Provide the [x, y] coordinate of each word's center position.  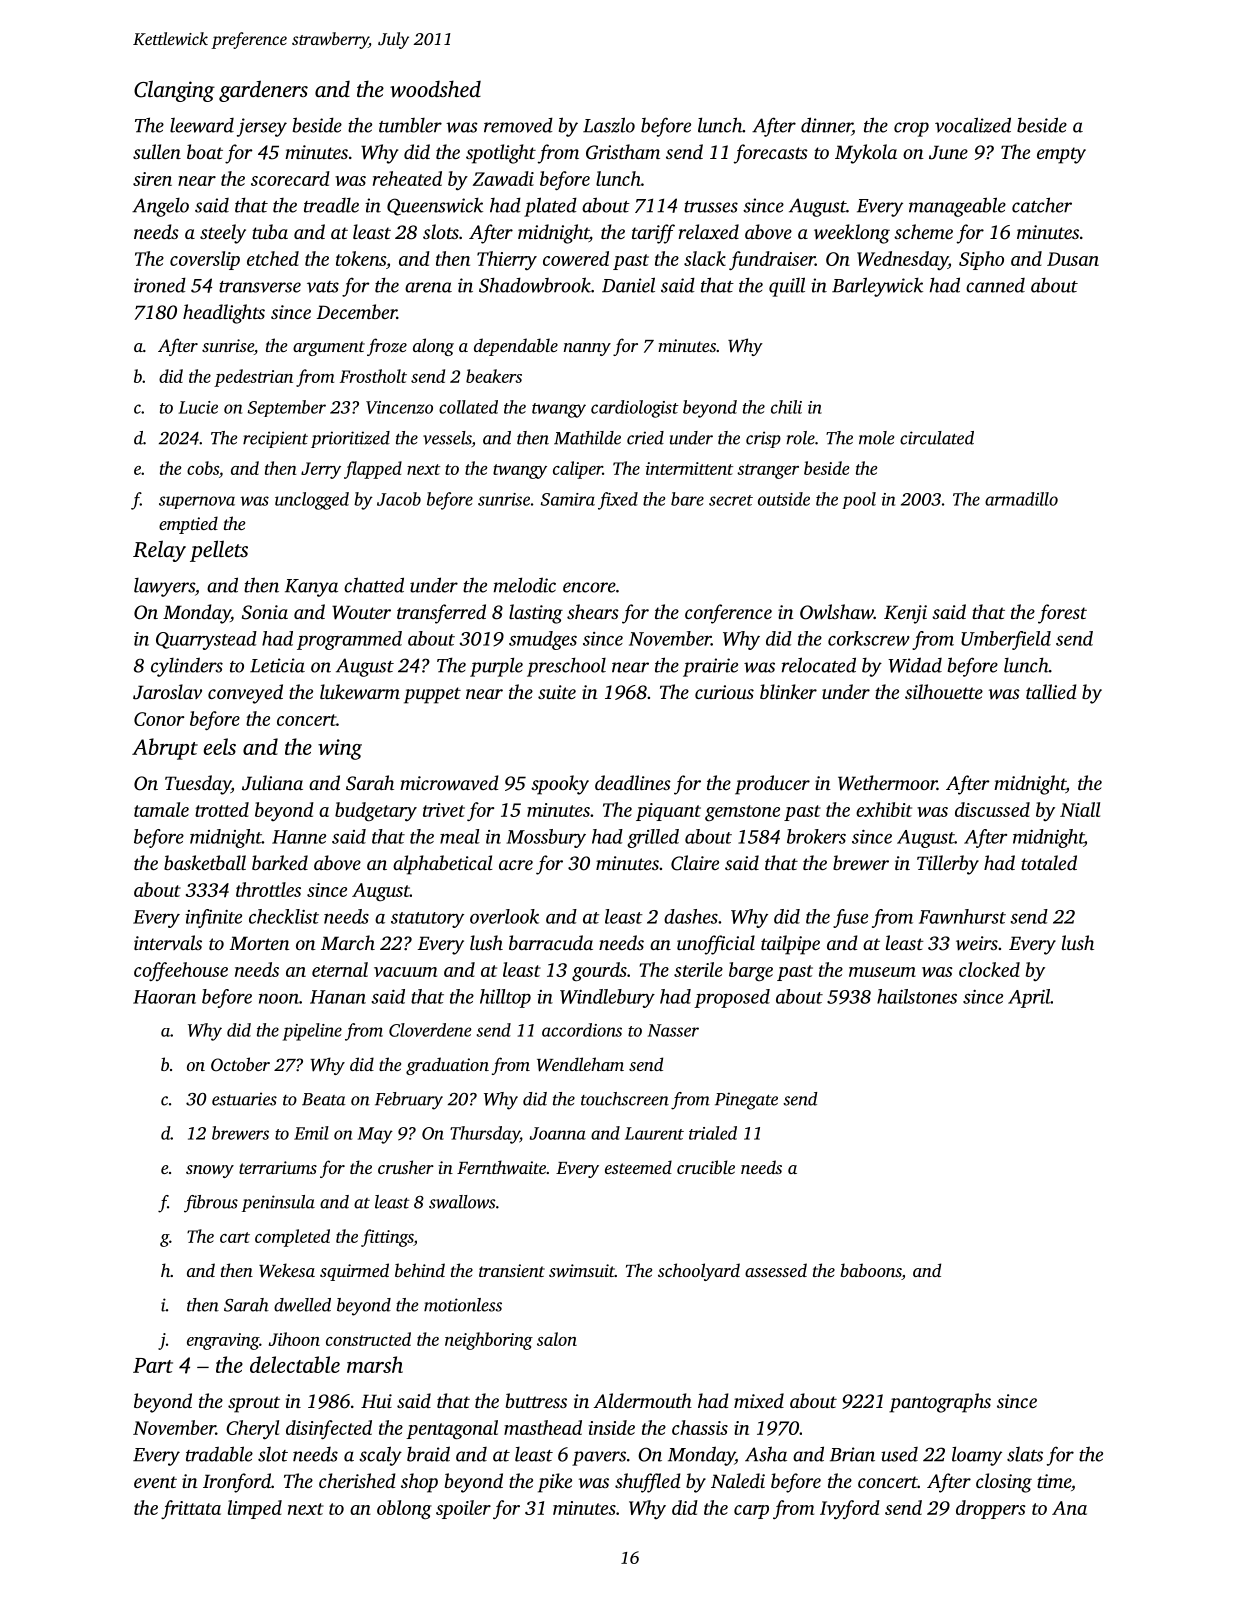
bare [687, 499]
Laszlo [609, 125]
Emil [311, 1133]
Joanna [558, 1133]
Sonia [265, 612]
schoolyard [699, 1272]
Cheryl [252, 1430]
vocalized [973, 125]
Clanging [174, 91]
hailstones [917, 996]
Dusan [1073, 259]
